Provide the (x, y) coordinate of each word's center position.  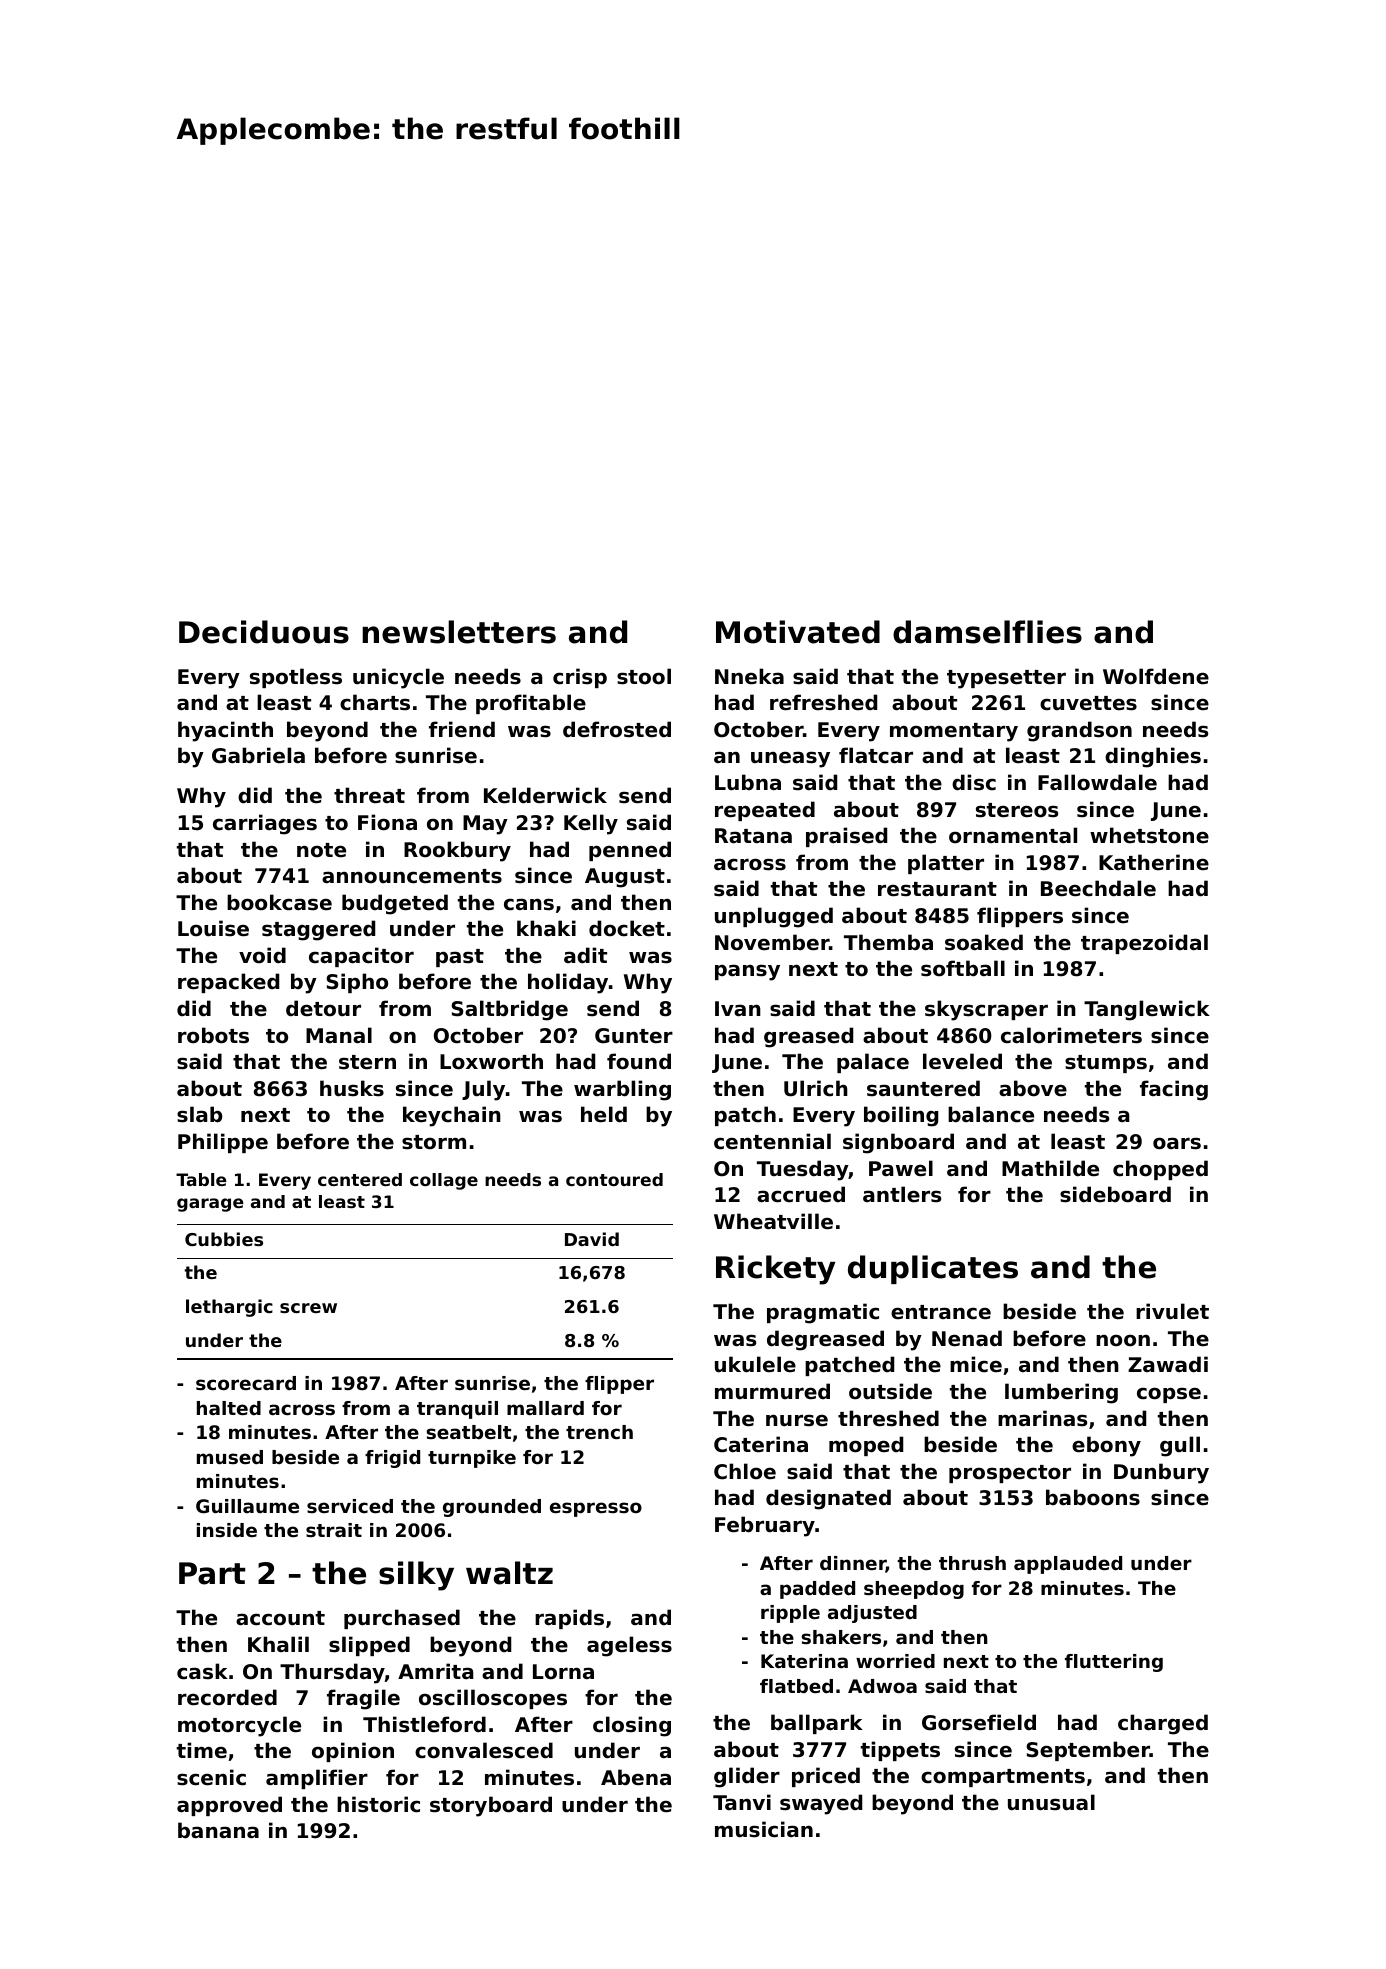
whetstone (1149, 835)
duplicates (933, 1269)
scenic (211, 1777)
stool (644, 676)
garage (210, 1205)
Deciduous (264, 632)
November (772, 942)
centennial (772, 1141)
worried (895, 1661)
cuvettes (1088, 703)
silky (416, 1576)
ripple (790, 1614)
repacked (228, 983)
